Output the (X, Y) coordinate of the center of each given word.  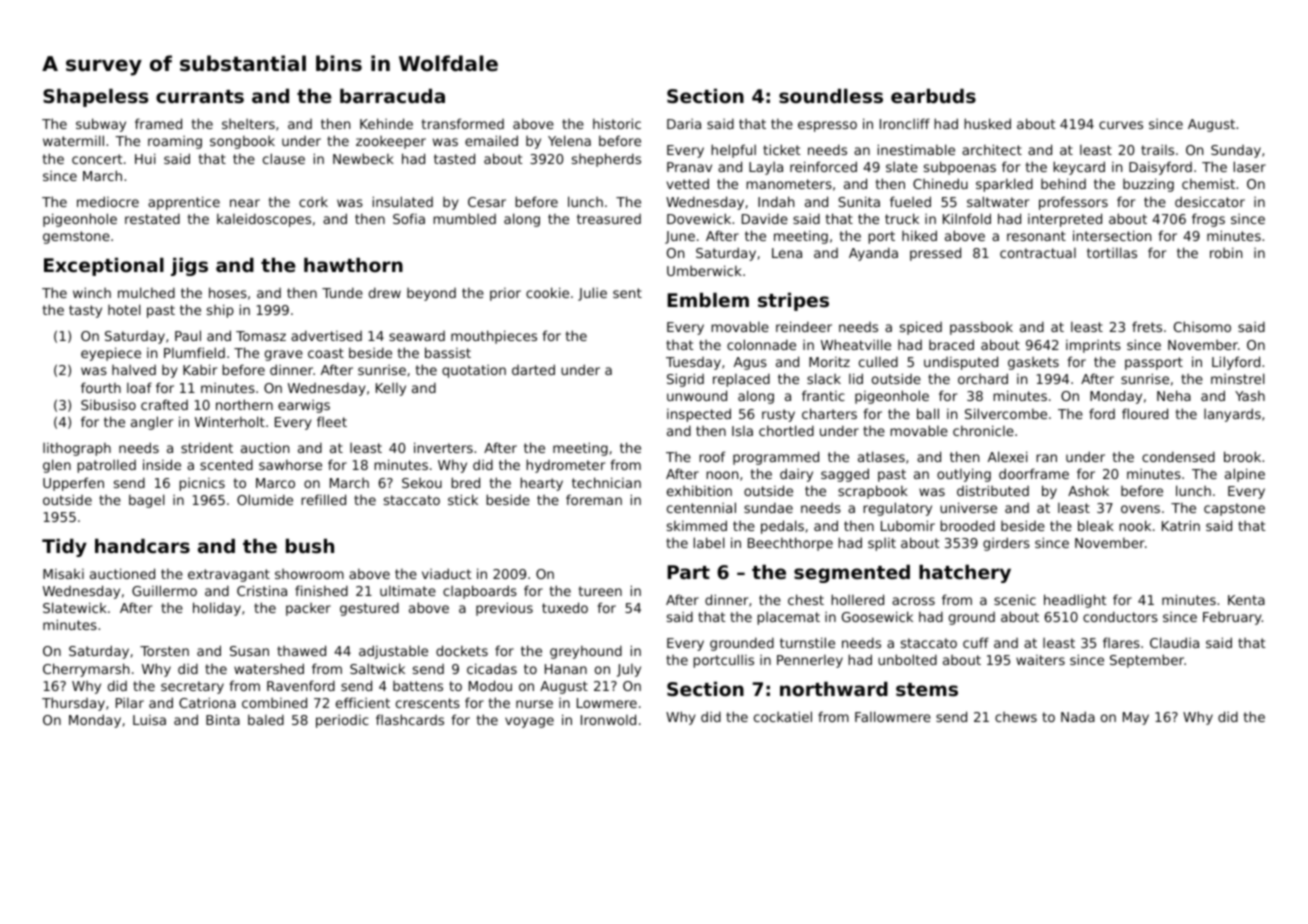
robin (1226, 252)
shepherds (606, 160)
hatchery (965, 574)
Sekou (422, 483)
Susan (249, 651)
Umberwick (704, 270)
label (709, 542)
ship (220, 311)
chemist (1208, 183)
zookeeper (391, 142)
